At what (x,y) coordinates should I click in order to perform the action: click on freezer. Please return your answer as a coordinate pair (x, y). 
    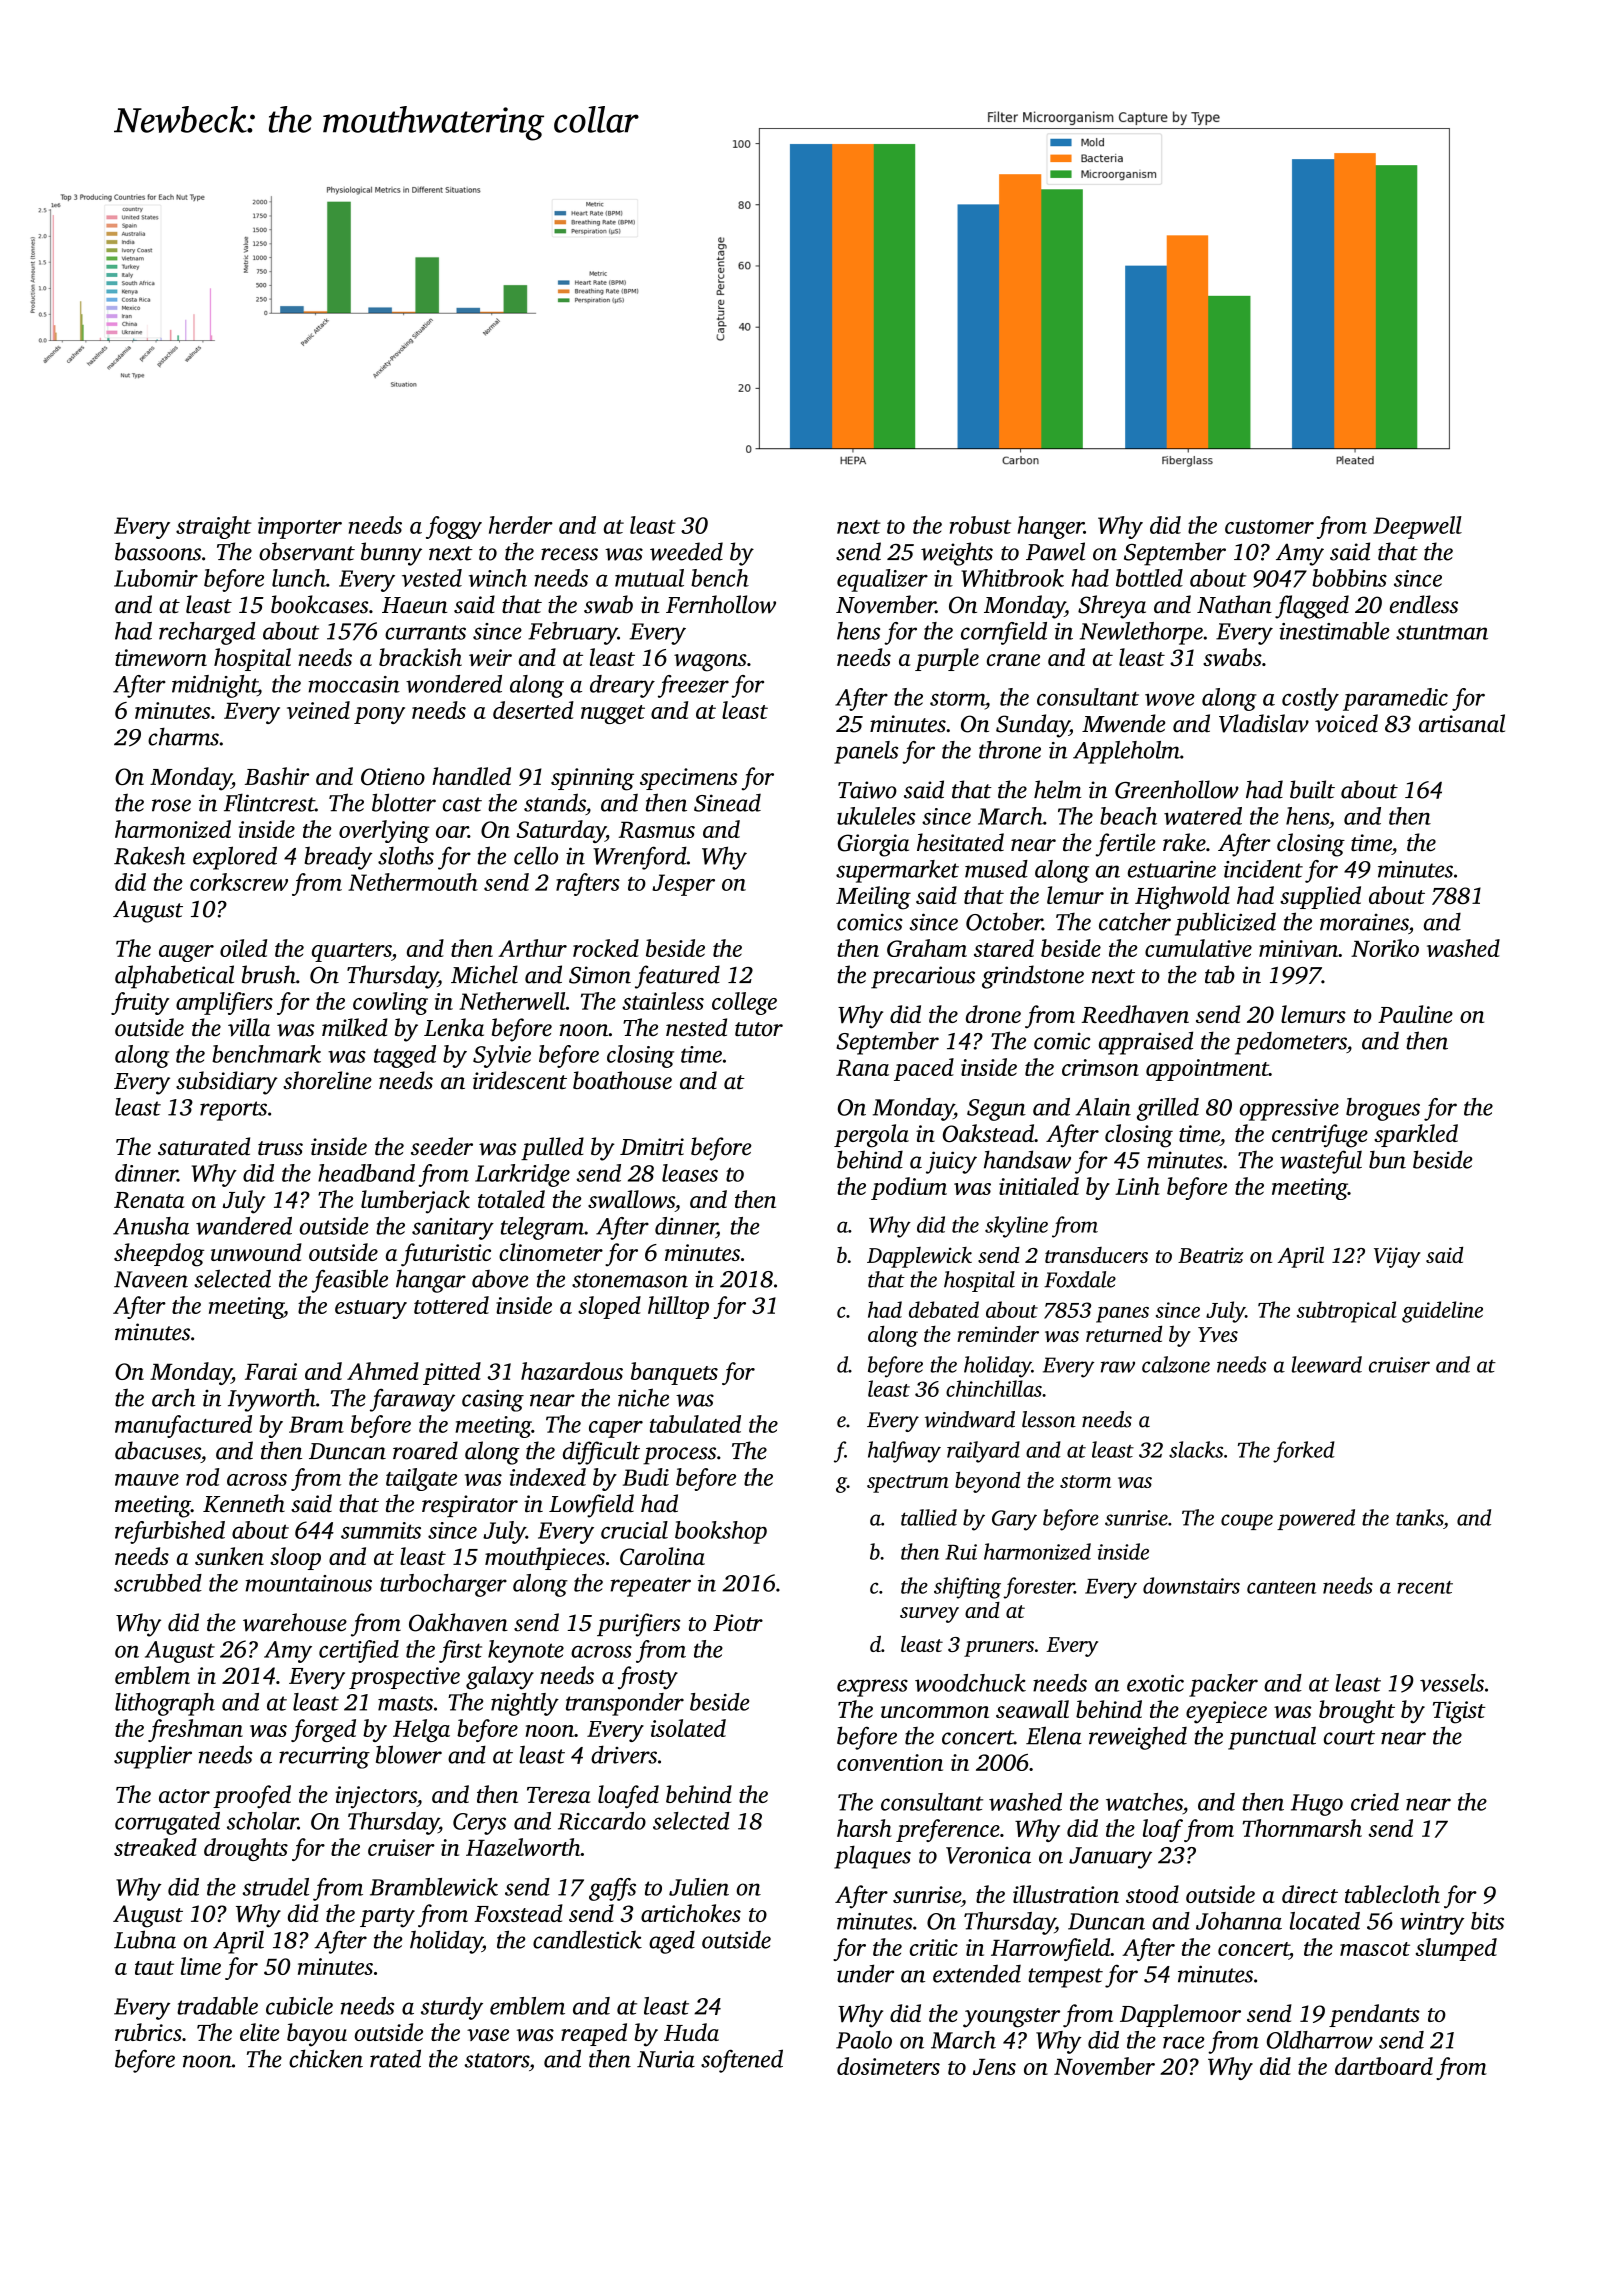
    Looking at the image, I should click on (693, 686).
